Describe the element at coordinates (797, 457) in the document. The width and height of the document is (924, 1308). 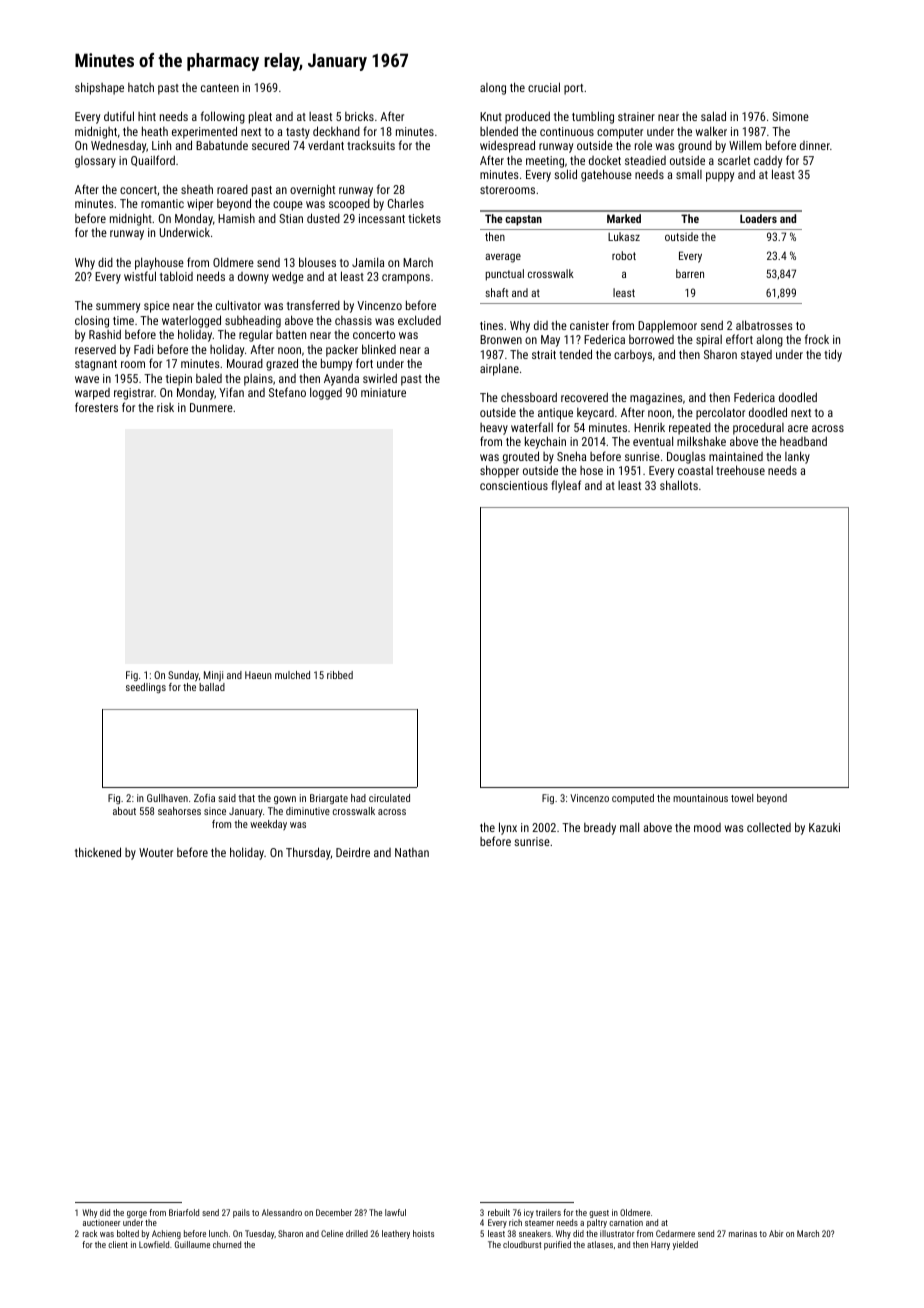
I see `lanky` at that location.
